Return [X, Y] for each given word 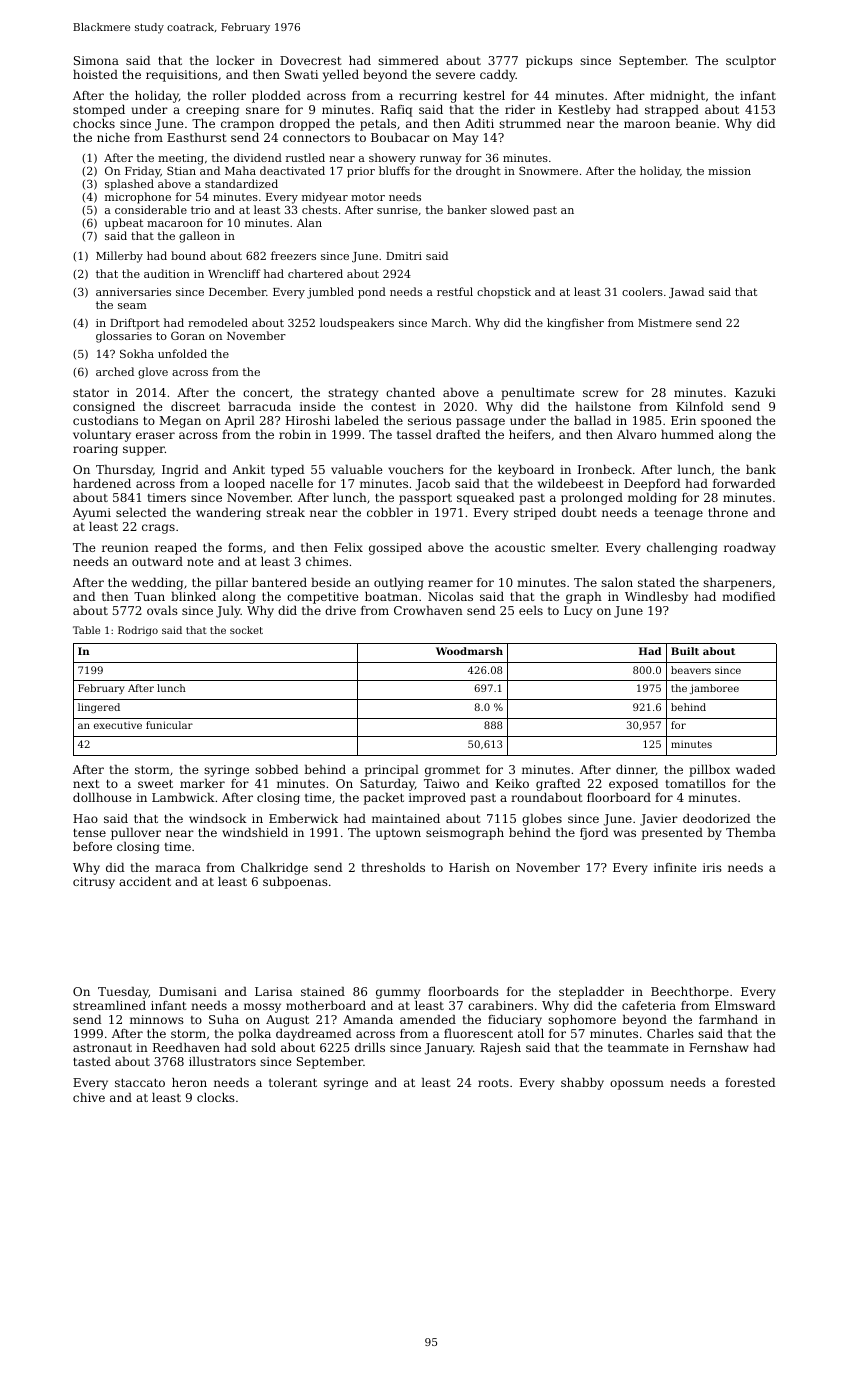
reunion [125, 547]
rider [520, 109]
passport [425, 499]
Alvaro [636, 434]
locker [235, 60]
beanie [695, 123]
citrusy [94, 883]
